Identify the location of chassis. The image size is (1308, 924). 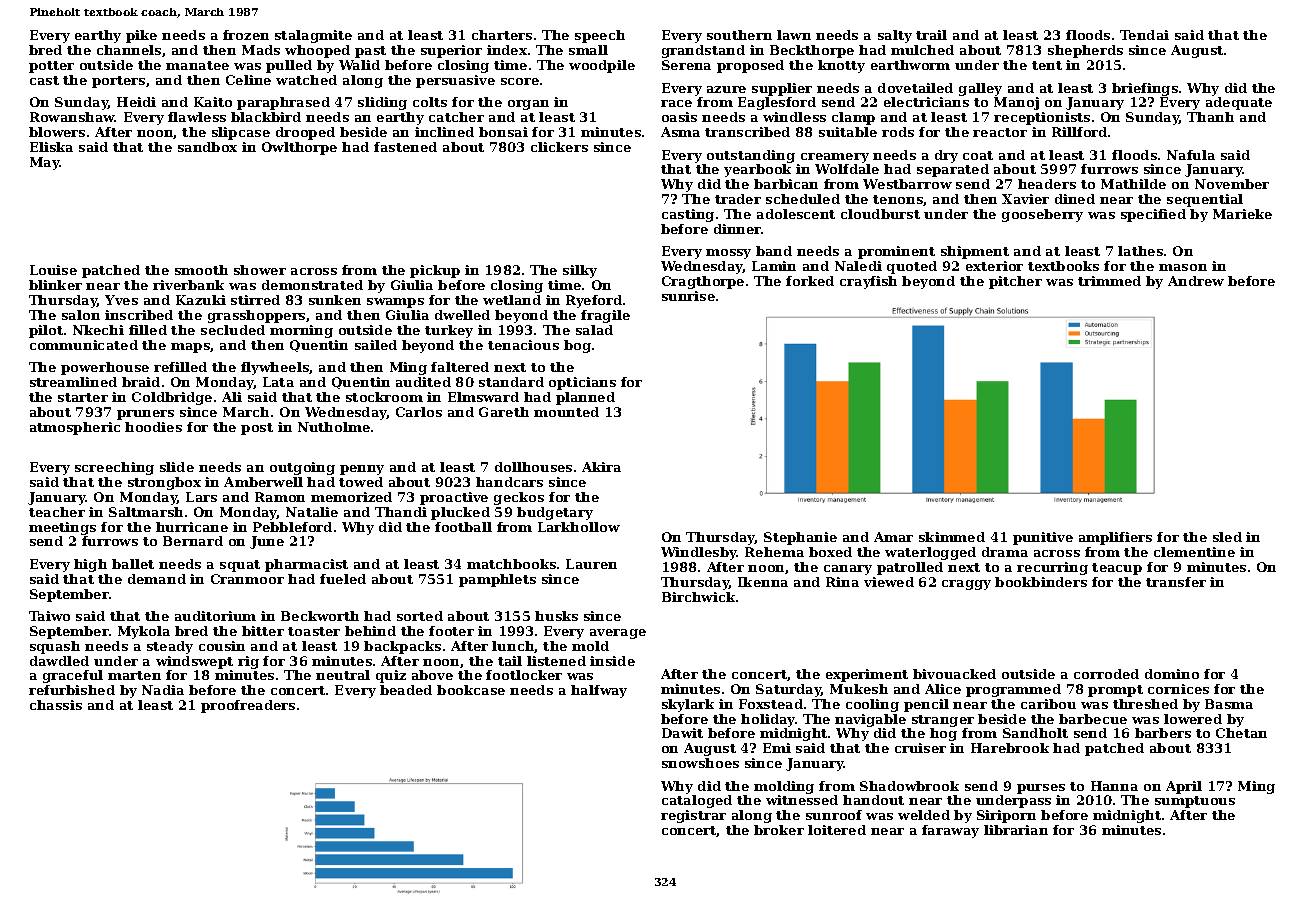
(56, 705).
